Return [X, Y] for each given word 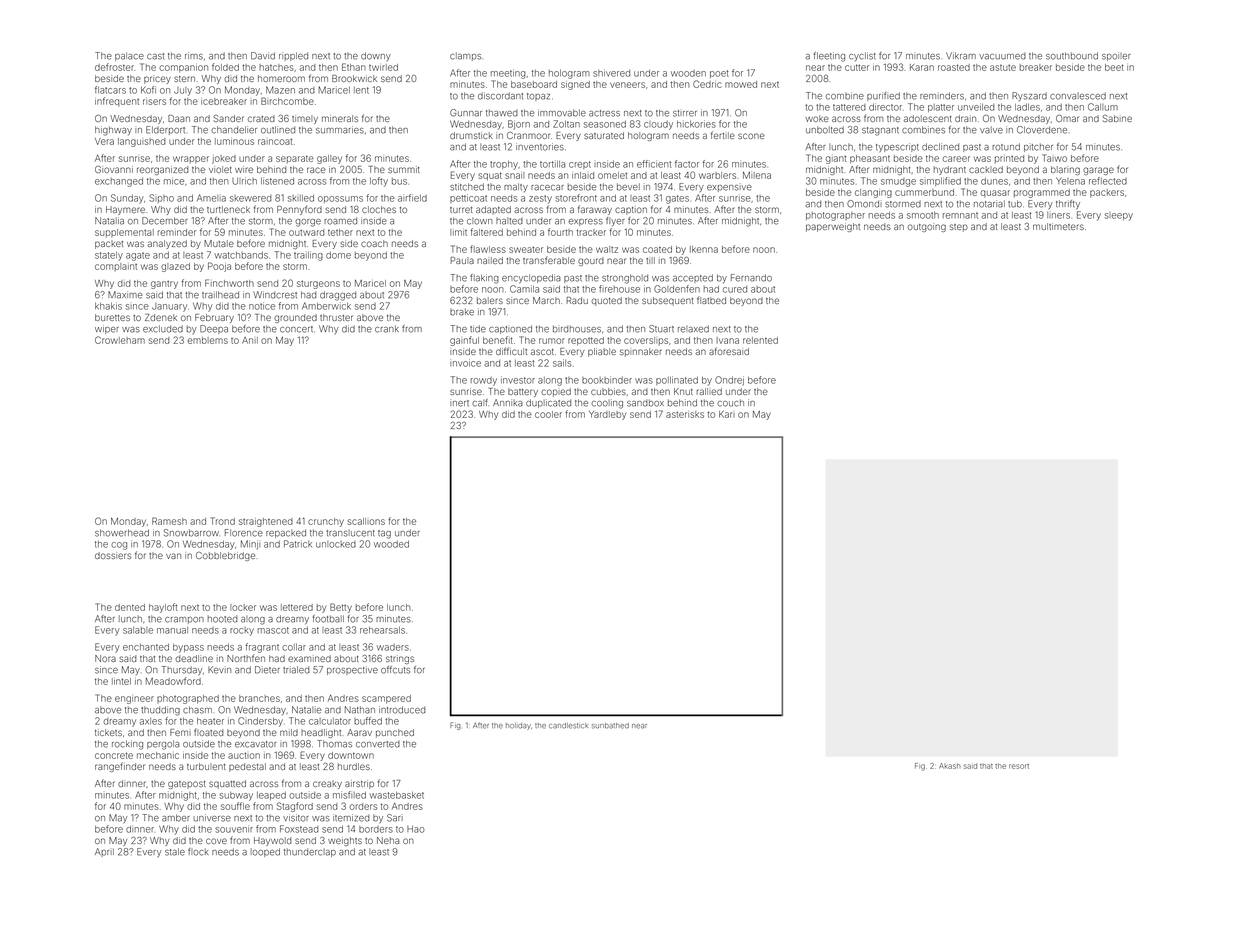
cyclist [862, 56]
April [104, 852]
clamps [465, 56]
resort [1019, 766]
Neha [388, 840]
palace [129, 56]
